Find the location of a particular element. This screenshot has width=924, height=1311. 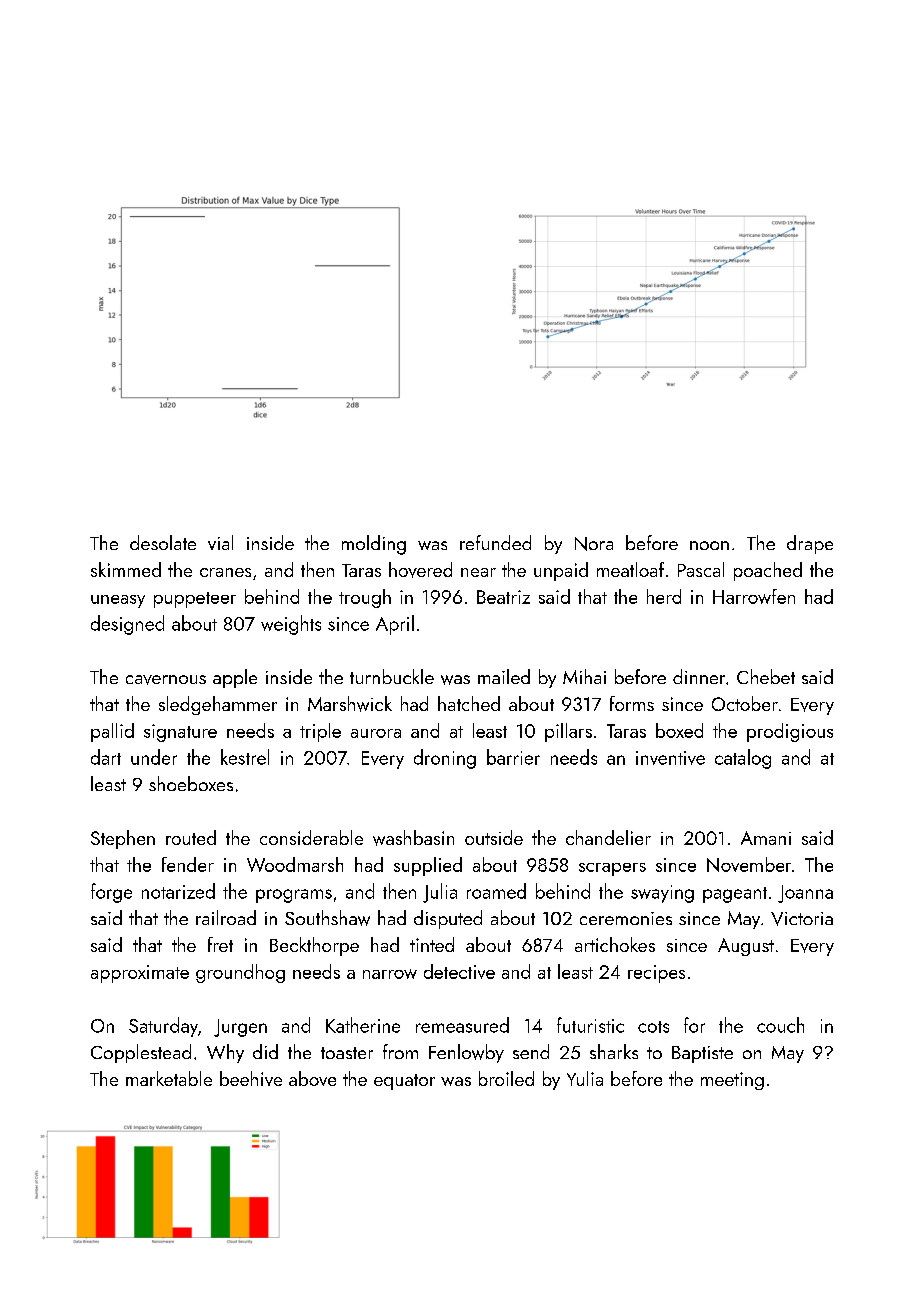

toaster is located at coordinates (347, 1053).
